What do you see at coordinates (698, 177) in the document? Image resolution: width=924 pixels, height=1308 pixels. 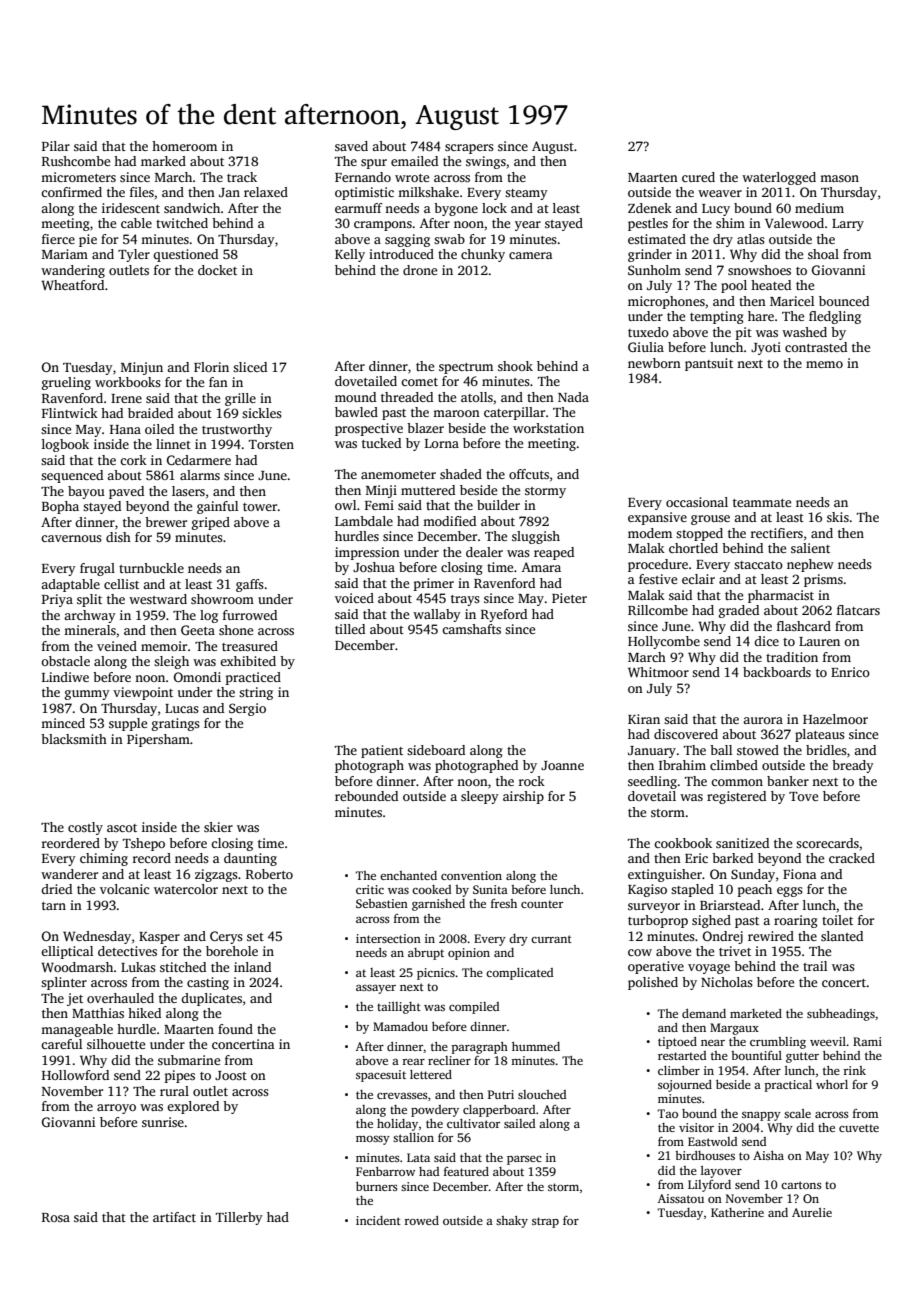 I see `cured` at bounding box center [698, 177].
